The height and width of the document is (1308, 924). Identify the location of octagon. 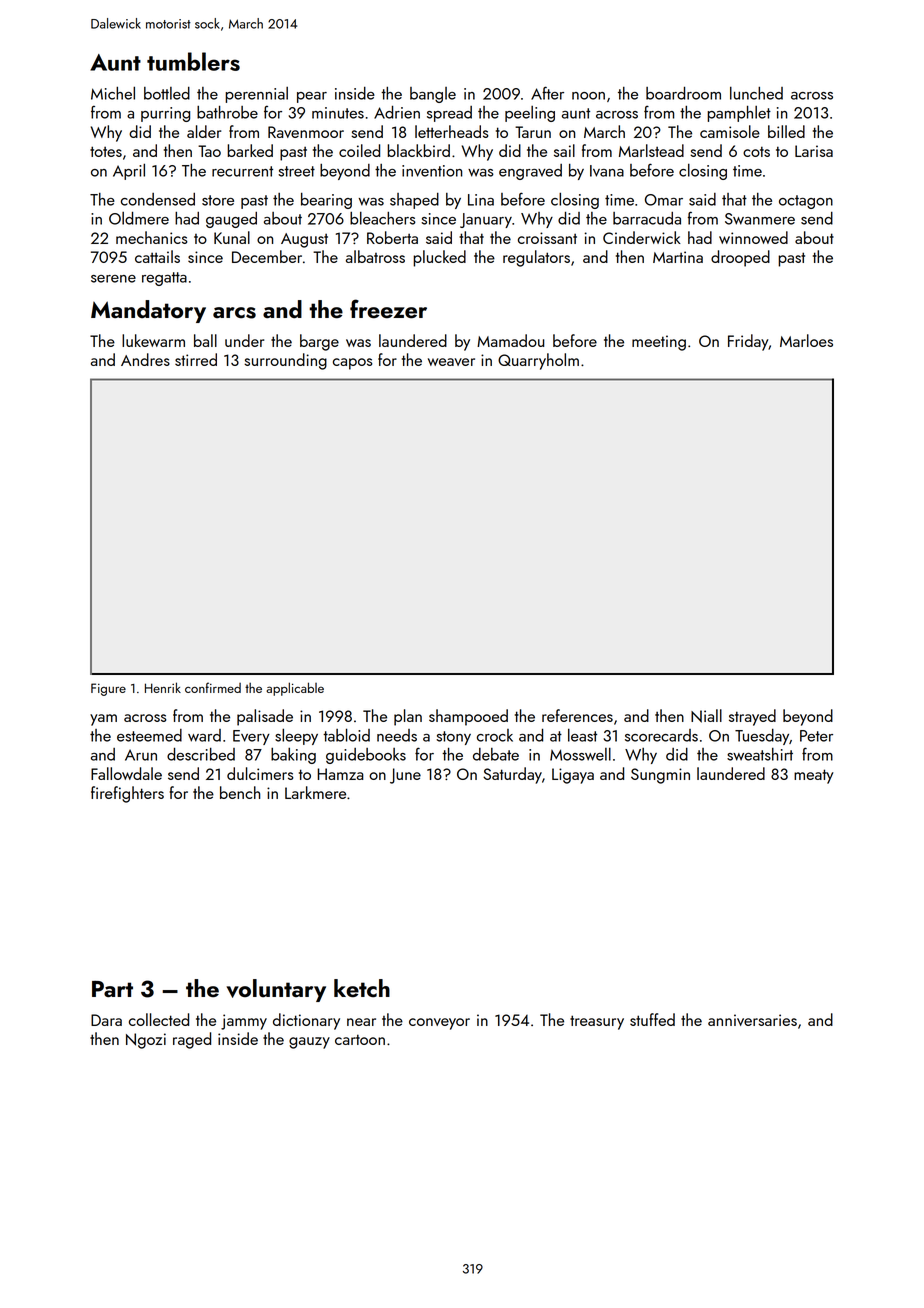
(806, 202).
